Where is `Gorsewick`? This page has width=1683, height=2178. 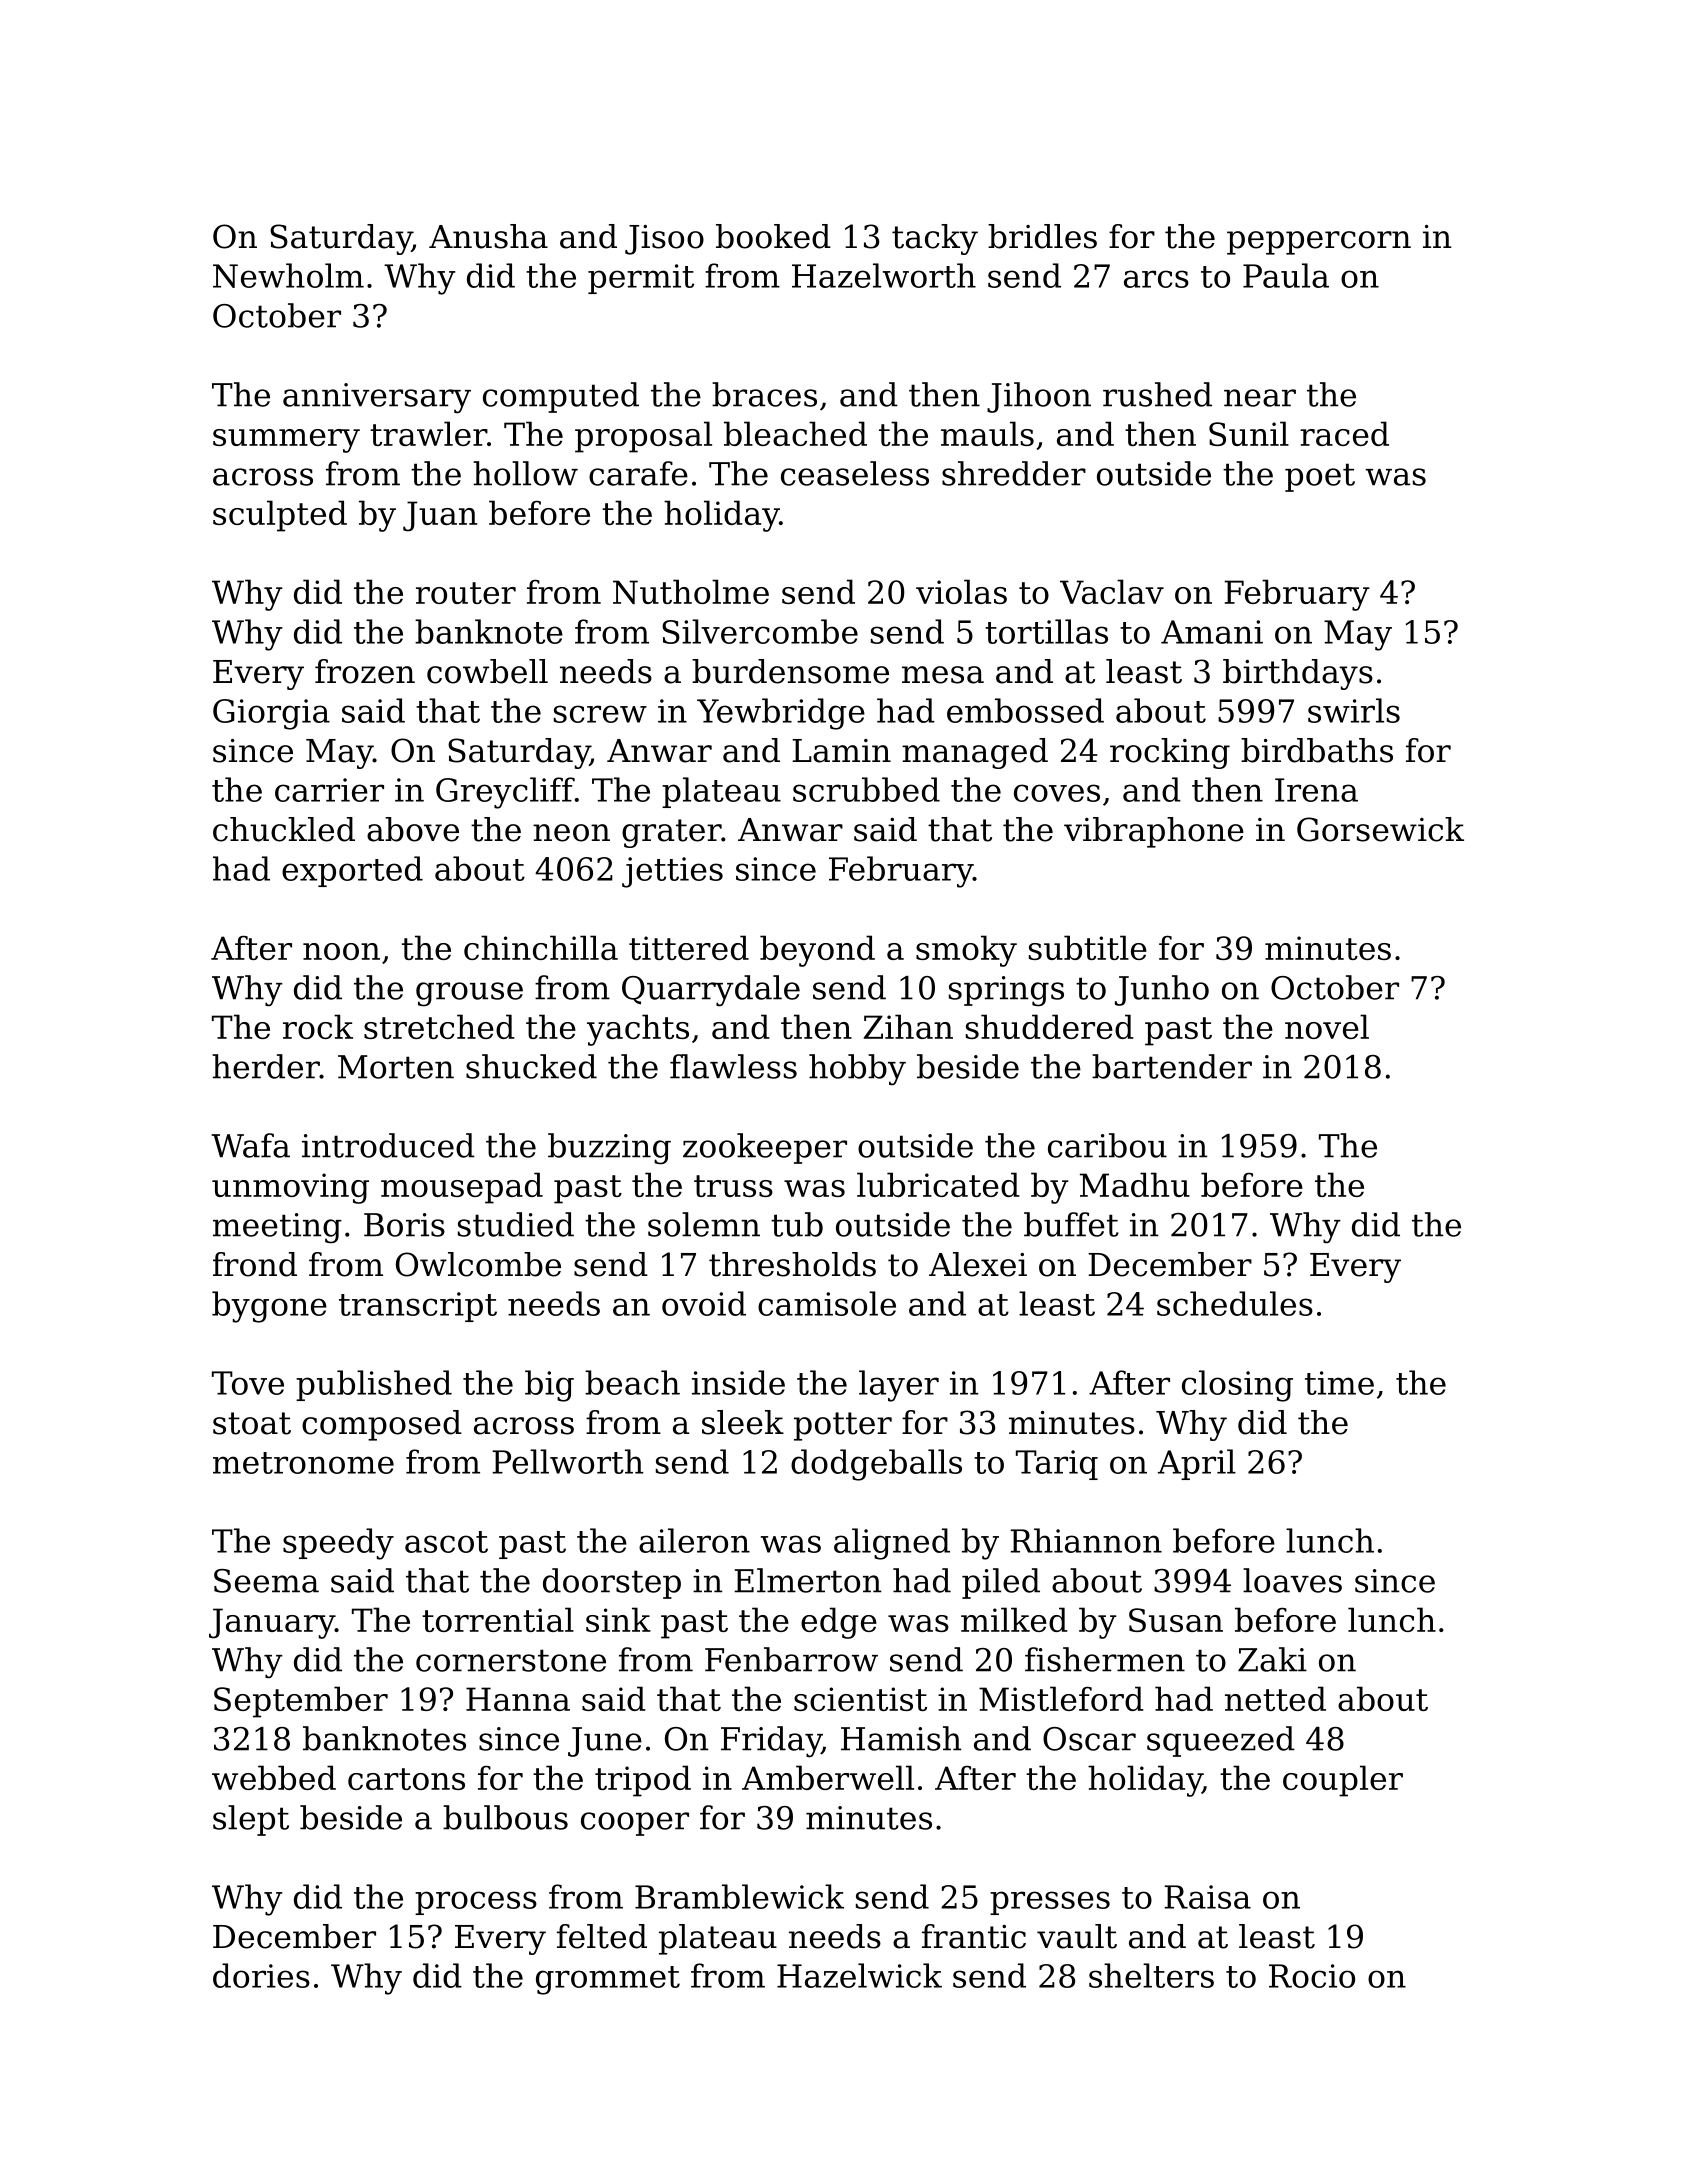 Gorsewick is located at coordinates (1380, 829).
